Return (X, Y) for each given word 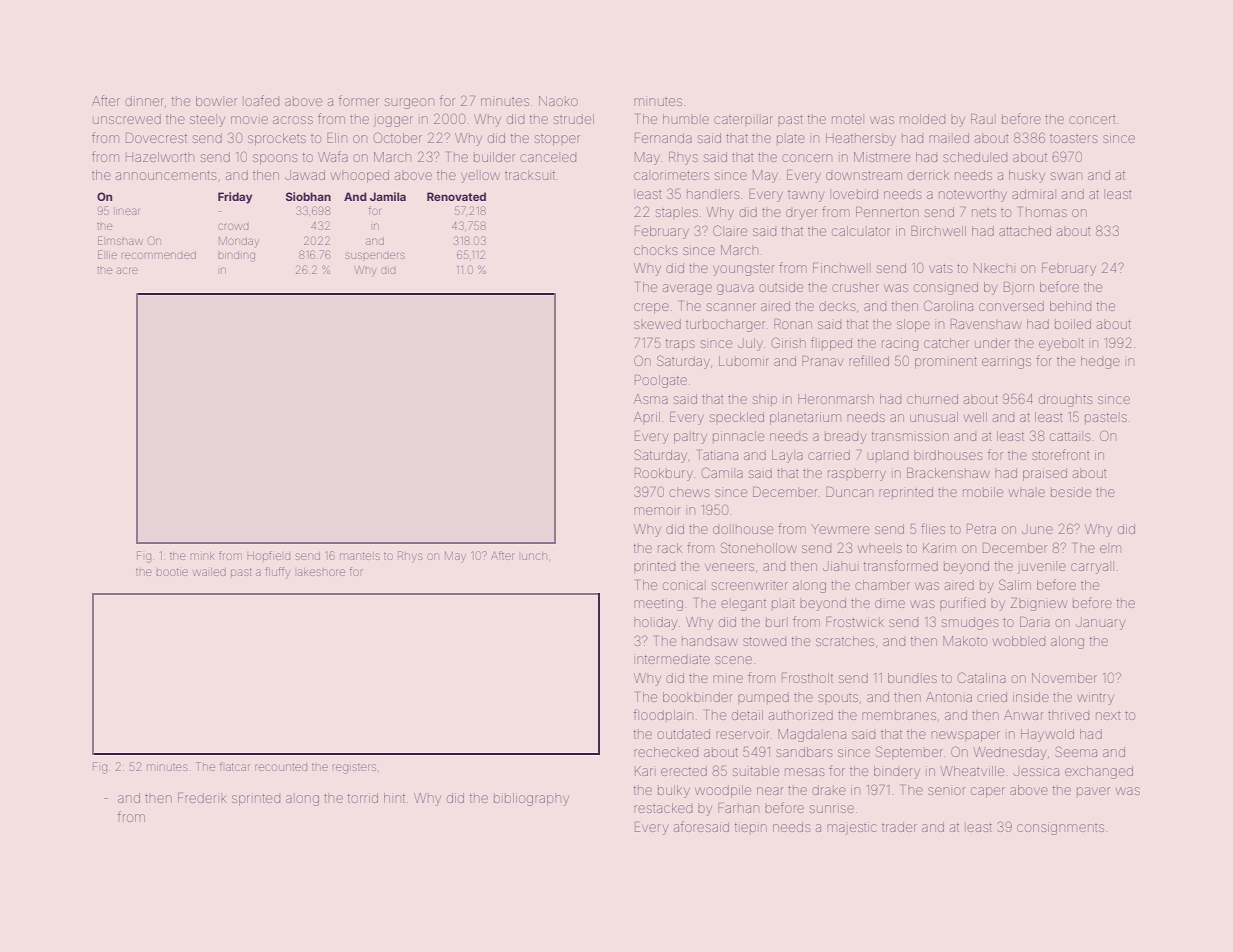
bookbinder (698, 697)
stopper (557, 140)
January (1100, 623)
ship (765, 400)
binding (236, 257)
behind (1070, 306)
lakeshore (321, 572)
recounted (281, 767)
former (359, 100)
